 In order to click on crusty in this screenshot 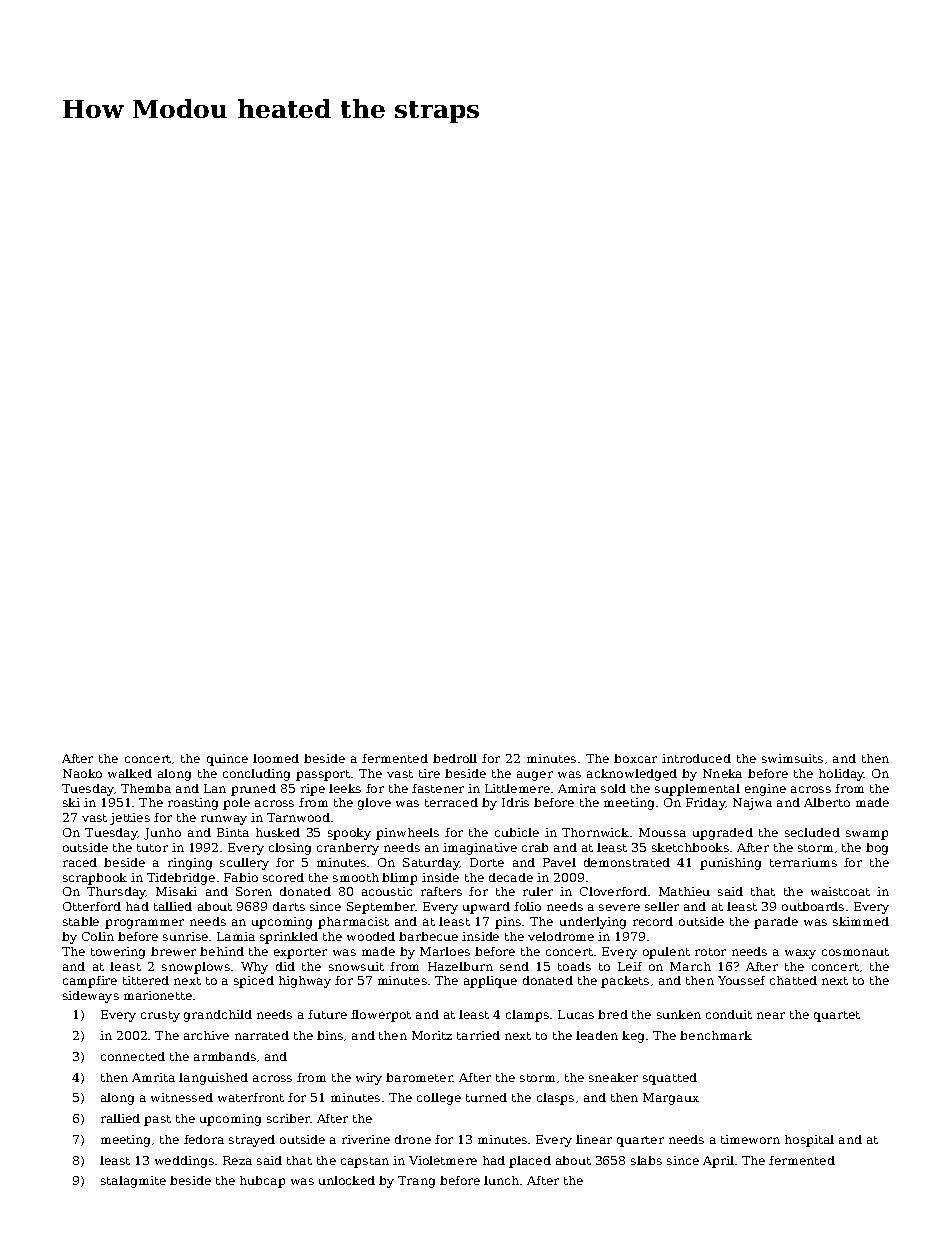, I will do `click(160, 1016)`.
